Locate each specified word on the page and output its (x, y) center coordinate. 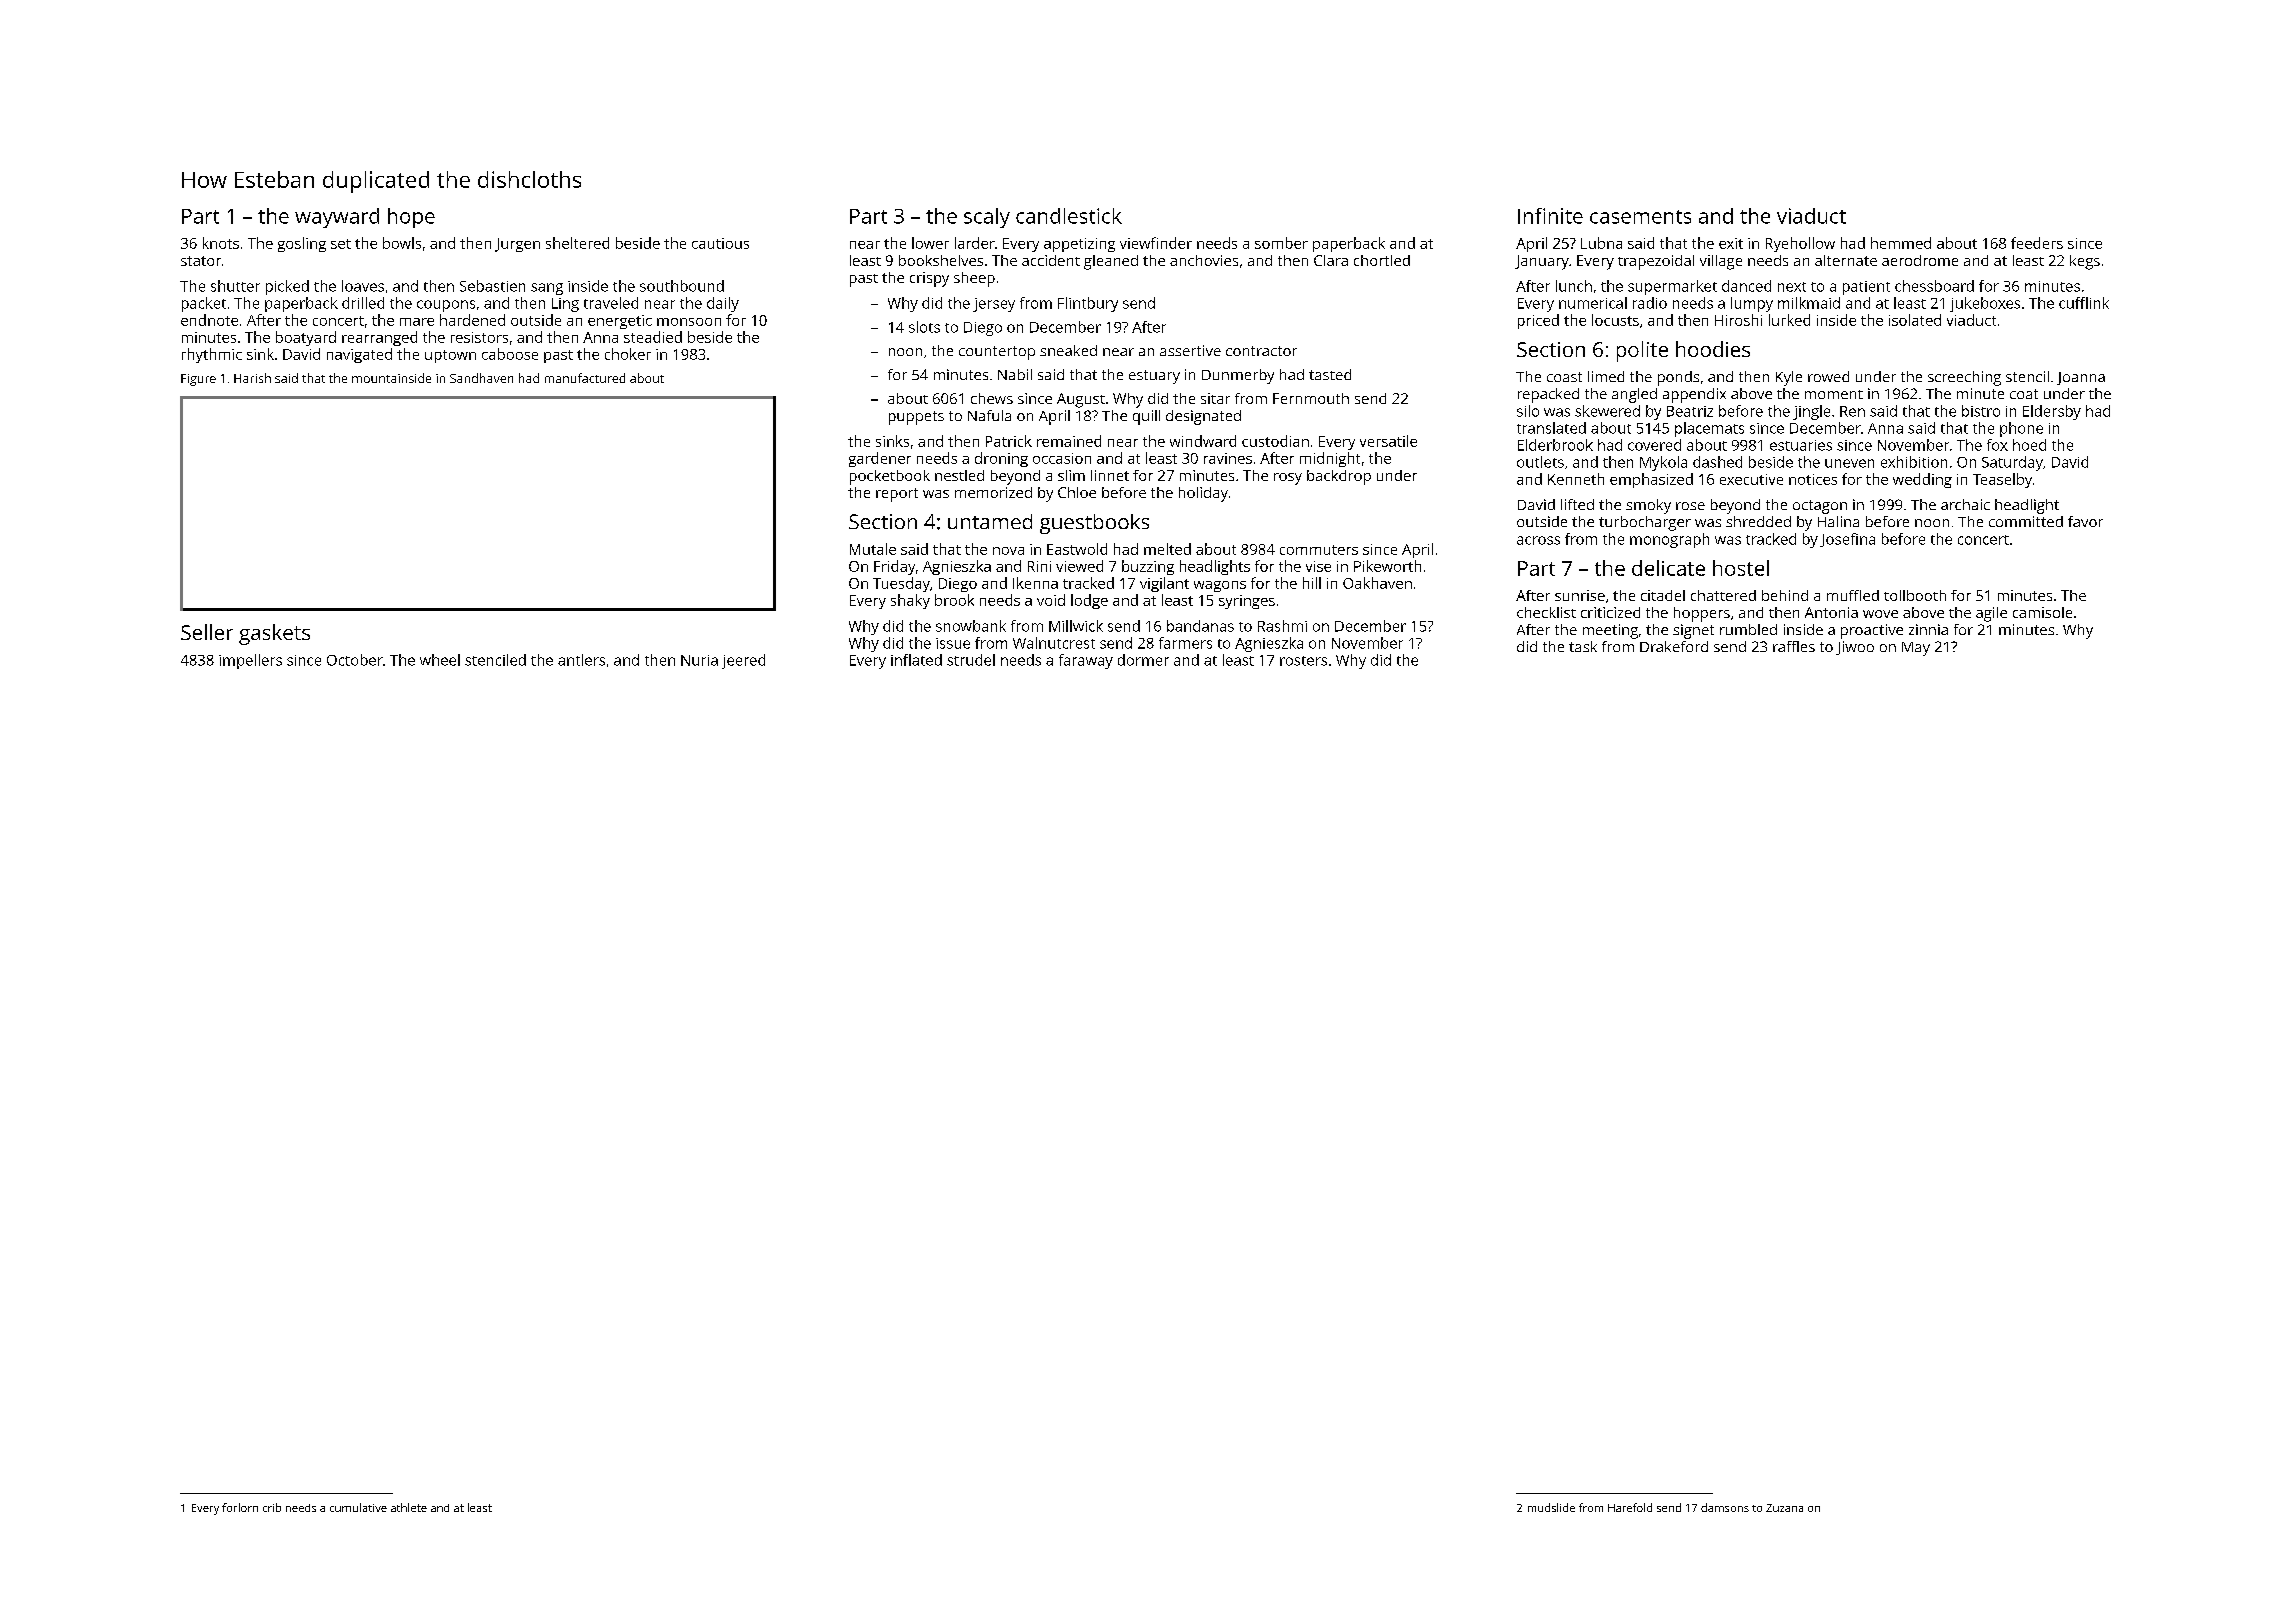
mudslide (1551, 1507)
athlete (409, 1507)
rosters (1303, 661)
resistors (479, 337)
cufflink (2084, 303)
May (1916, 649)
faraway (1086, 661)
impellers (250, 661)
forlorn (240, 1507)
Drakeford (1674, 646)
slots (924, 327)
